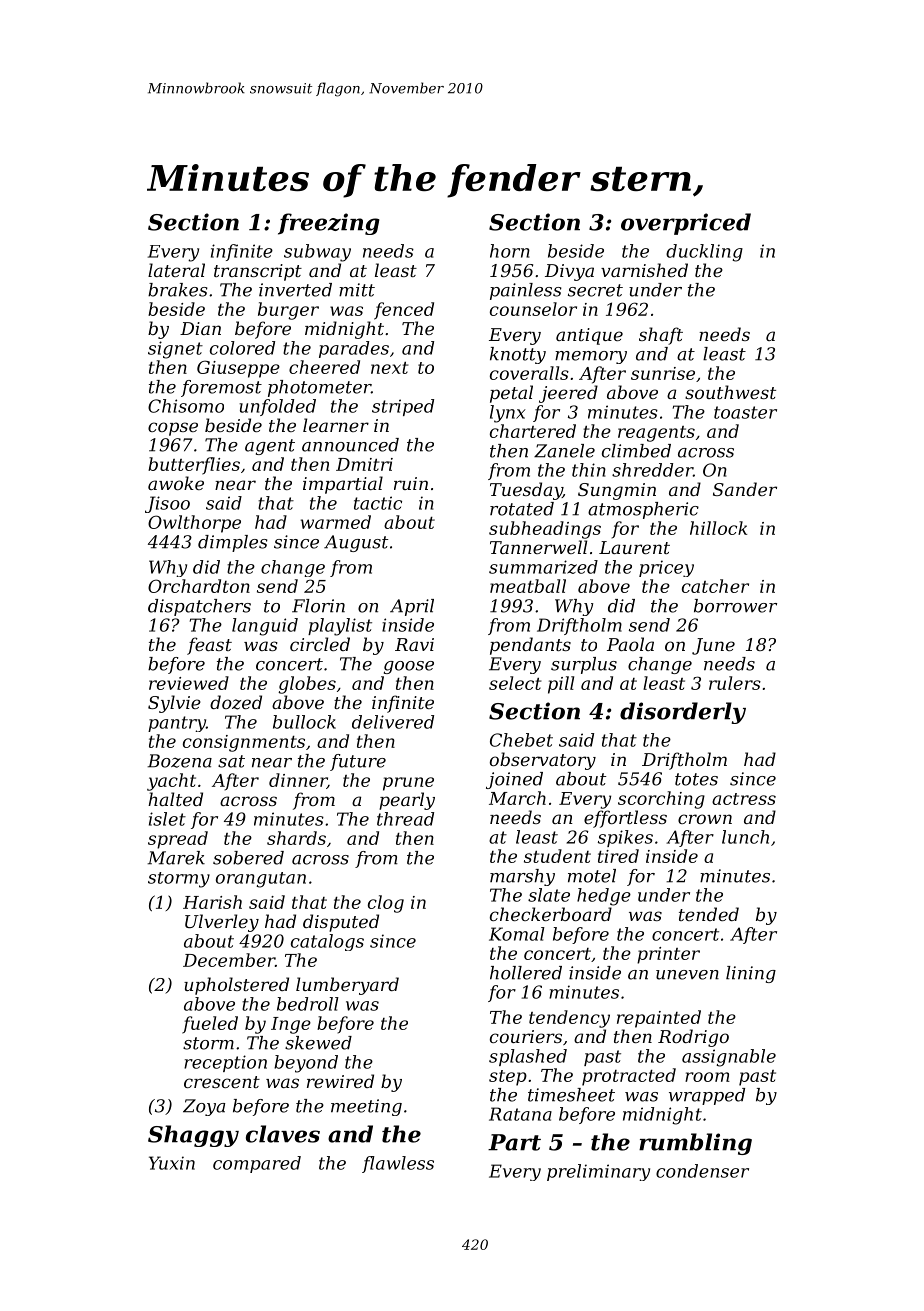  Describe the element at coordinates (378, 503) in the document. I see `tactic` at that location.
